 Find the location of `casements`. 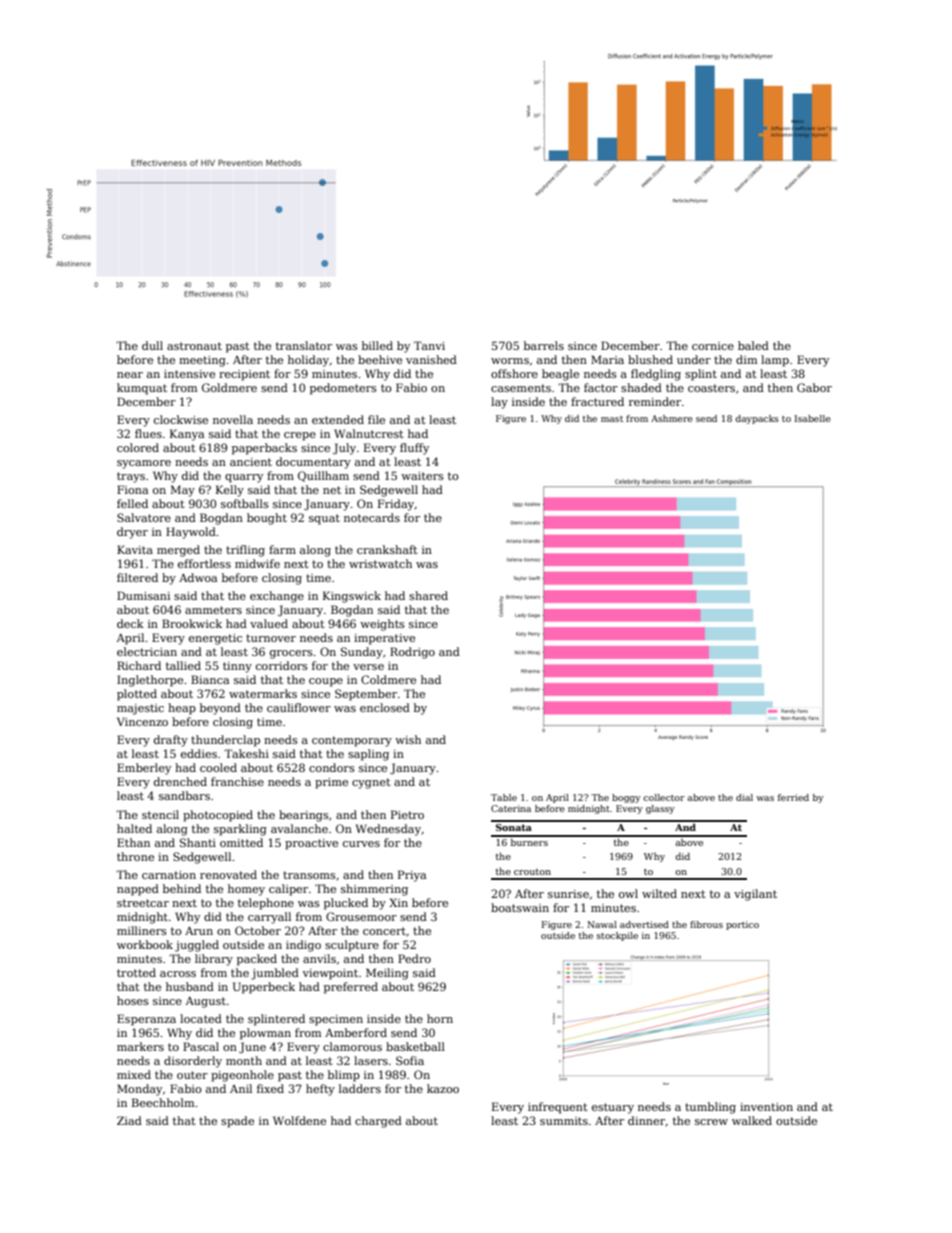

casements is located at coordinates (521, 388).
